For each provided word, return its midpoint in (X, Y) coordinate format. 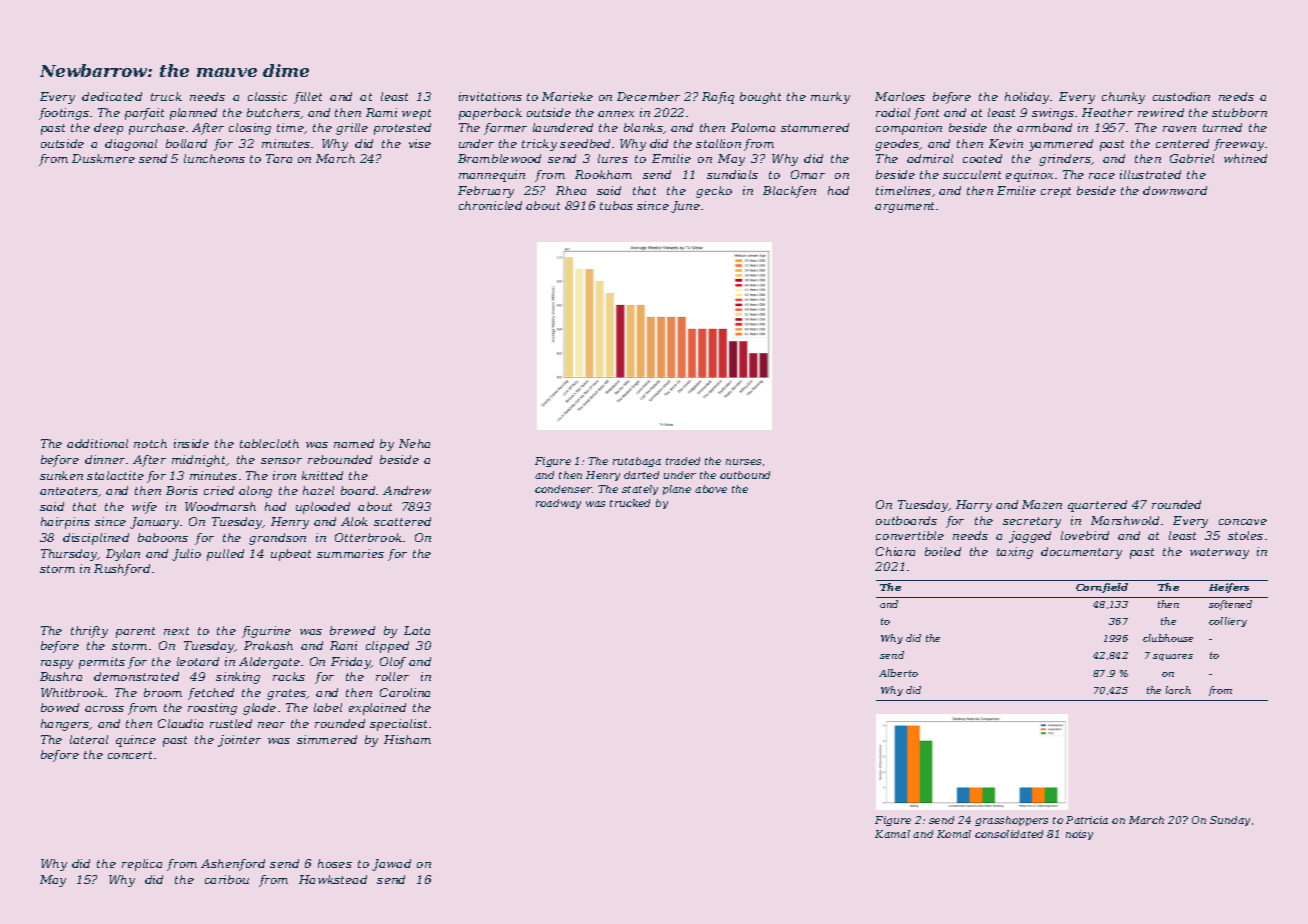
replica (142, 865)
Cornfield (1102, 588)
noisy (1079, 835)
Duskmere (103, 158)
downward (1175, 190)
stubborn (1239, 112)
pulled (225, 555)
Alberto (898, 673)
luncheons (214, 158)
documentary (1081, 553)
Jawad (391, 865)
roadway (558, 504)
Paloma (753, 127)
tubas (616, 205)
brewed (352, 630)
